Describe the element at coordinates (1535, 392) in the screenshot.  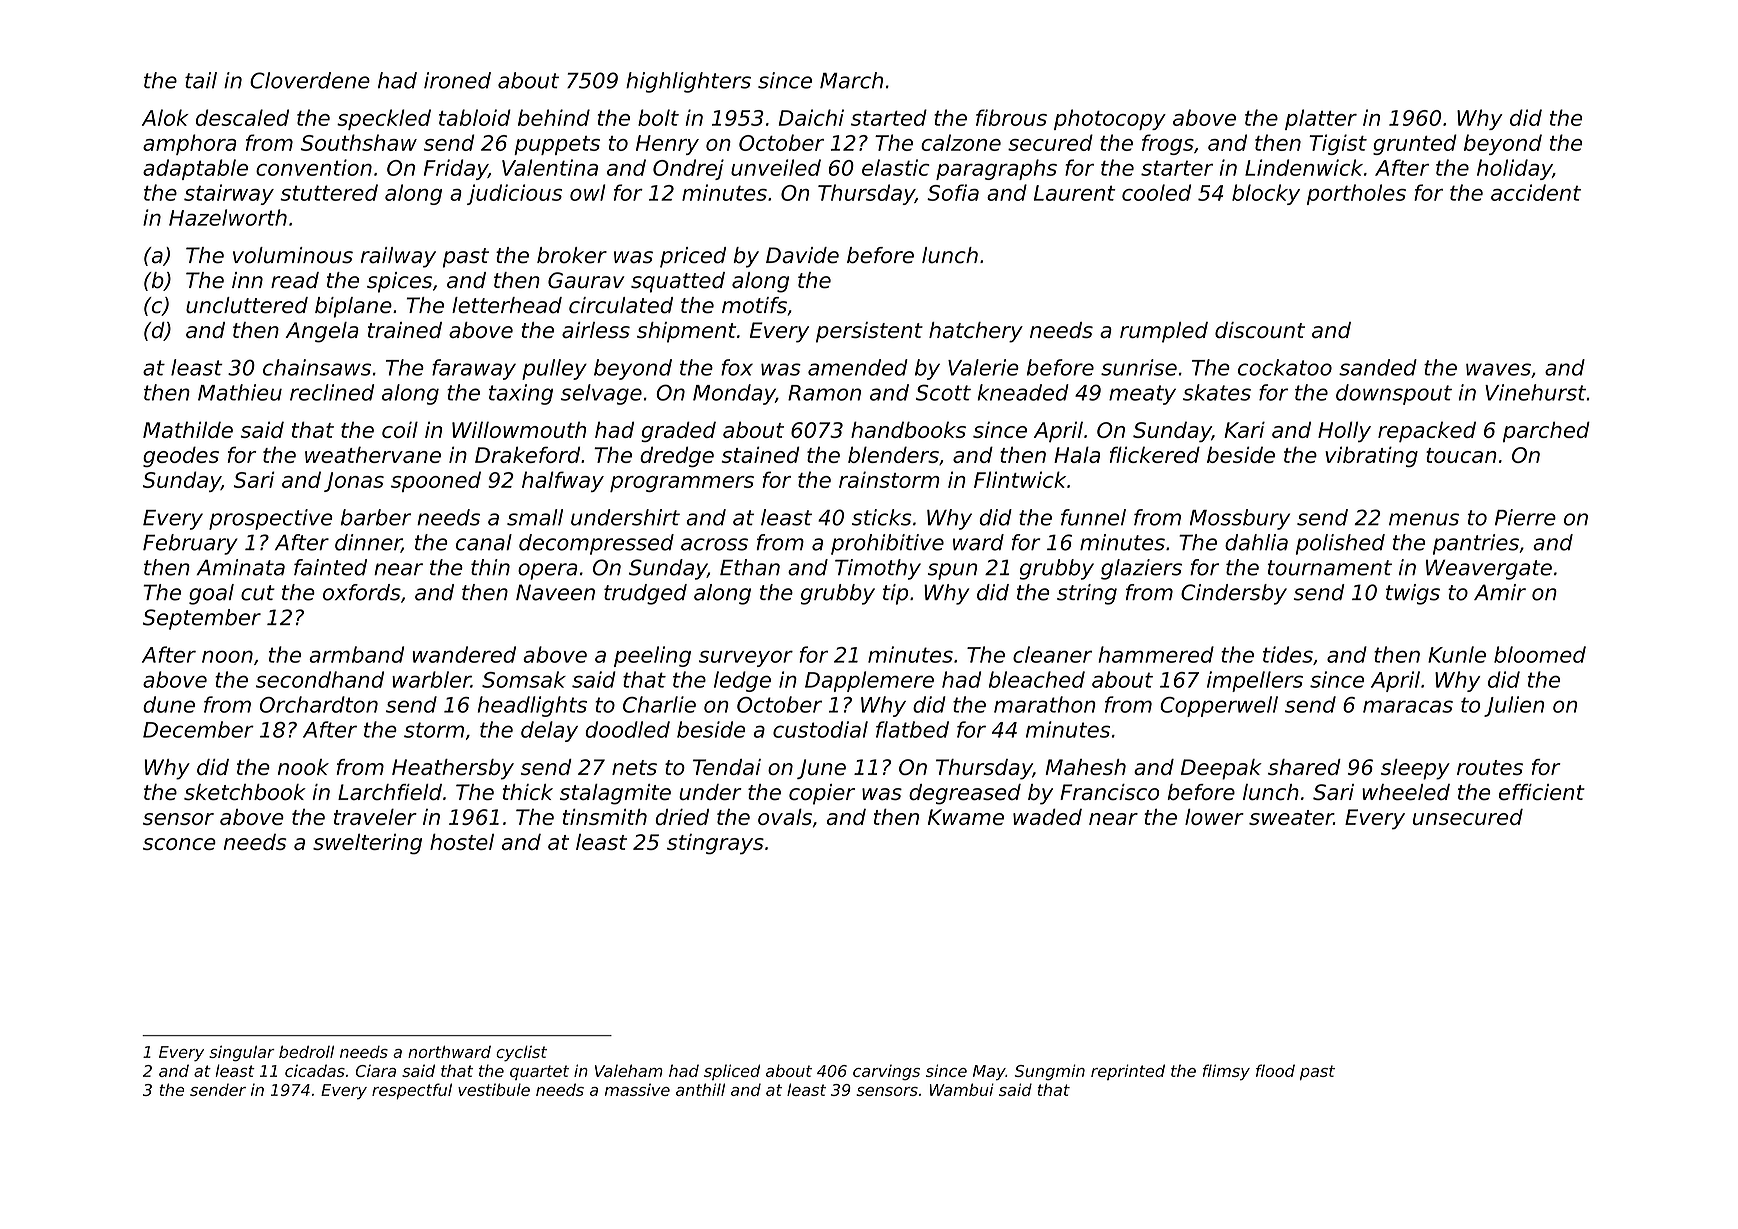
I see `Vinehurst` at that location.
